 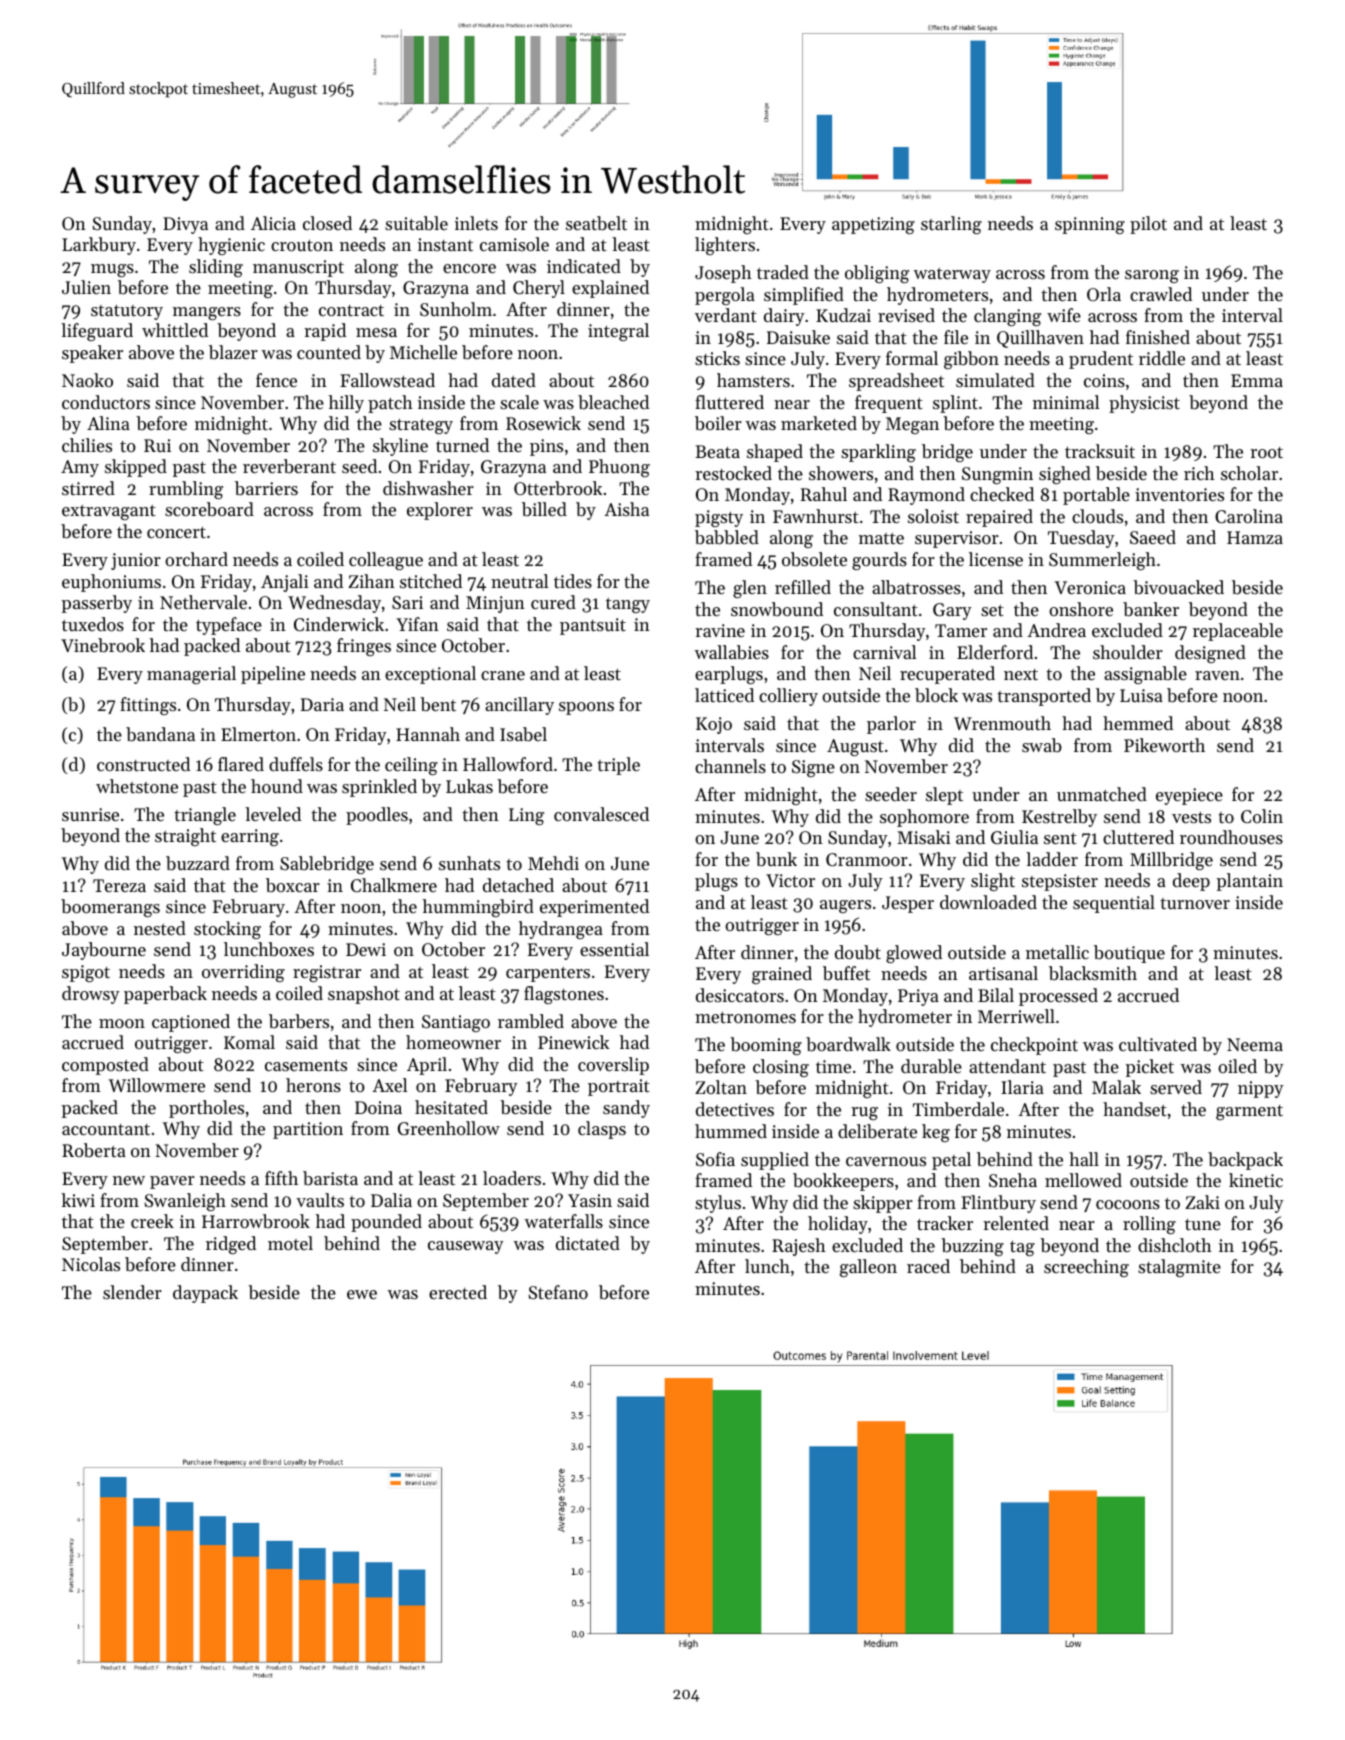 What do you see at coordinates (91, 1264) in the screenshot?
I see `Nicolas` at bounding box center [91, 1264].
